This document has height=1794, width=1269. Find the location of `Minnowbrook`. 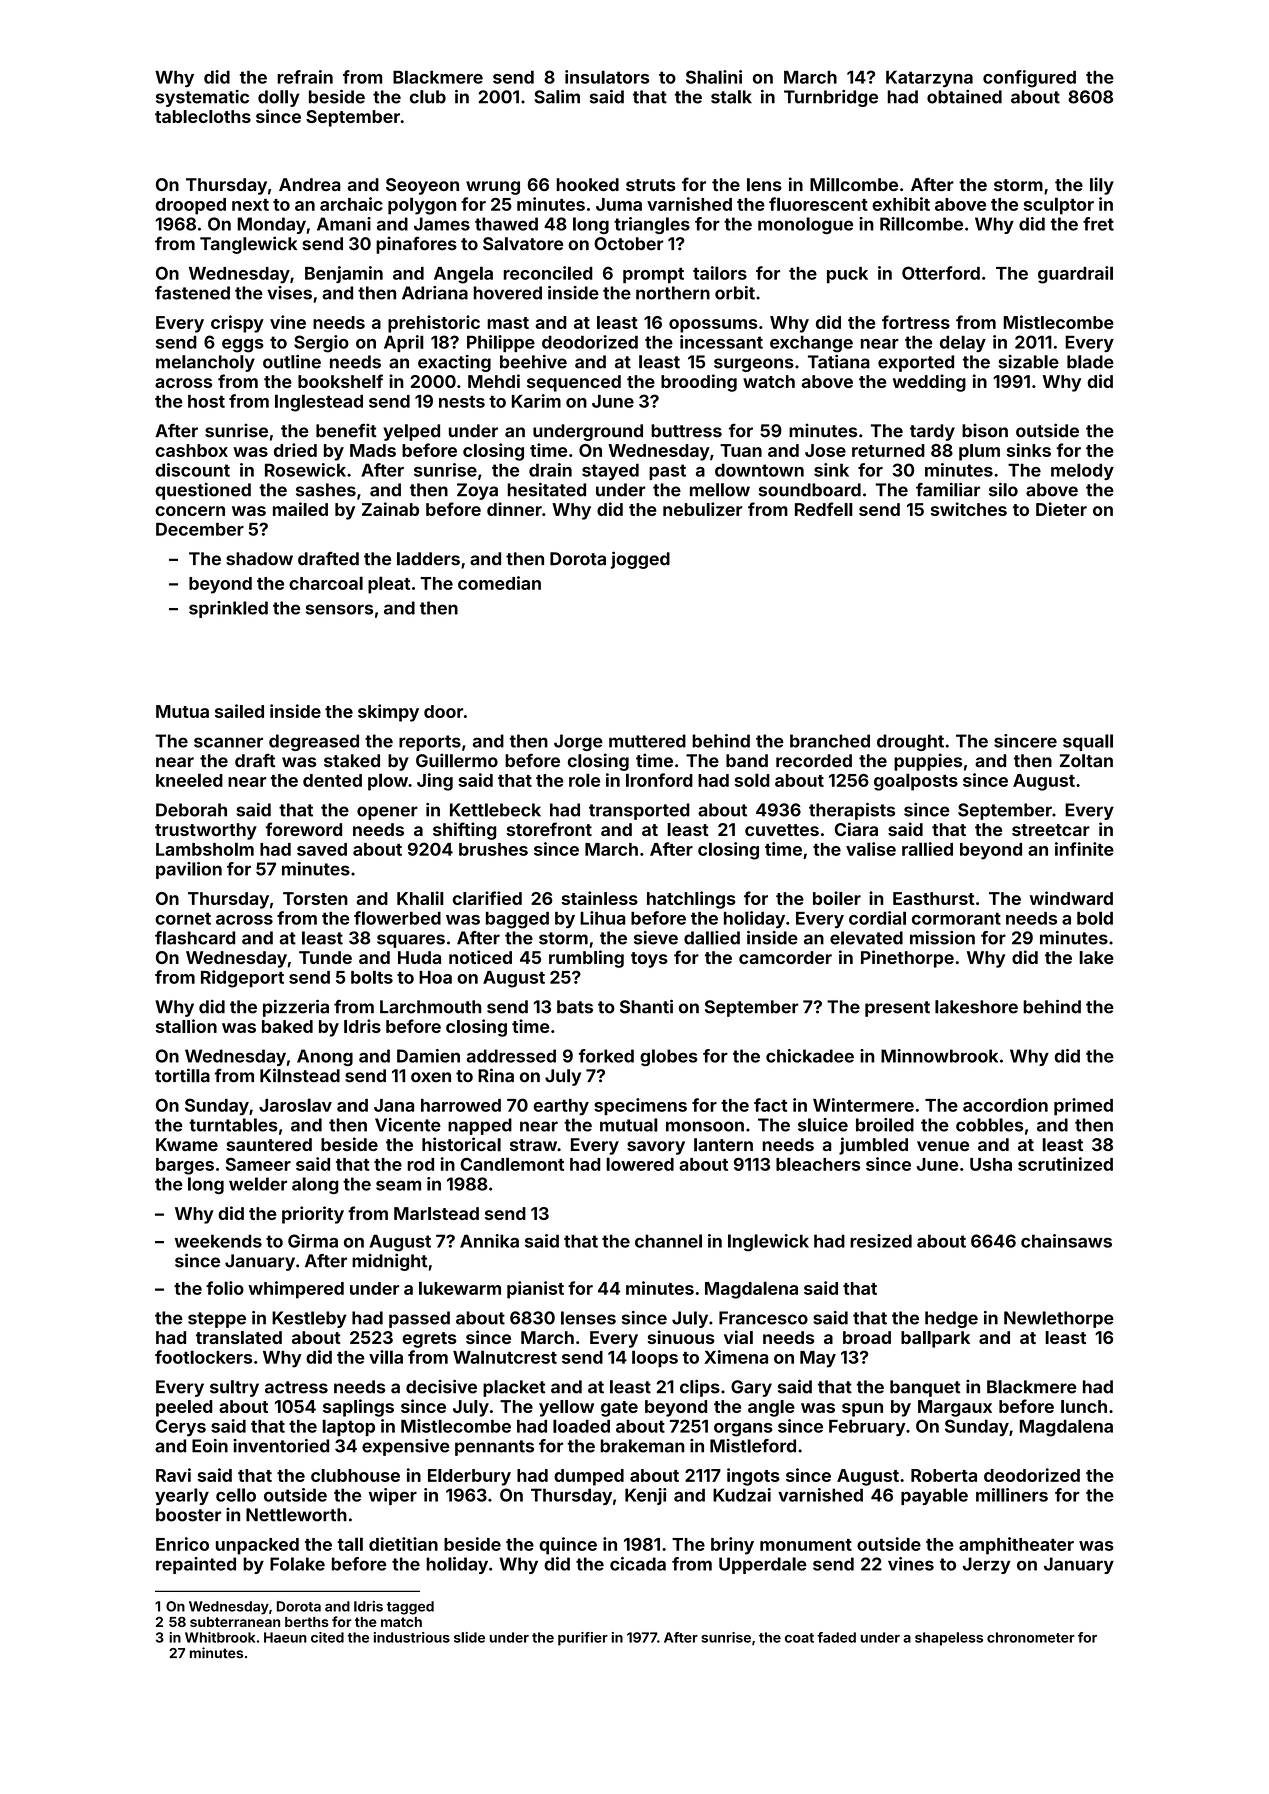

Minnowbrook is located at coordinates (939, 1056).
